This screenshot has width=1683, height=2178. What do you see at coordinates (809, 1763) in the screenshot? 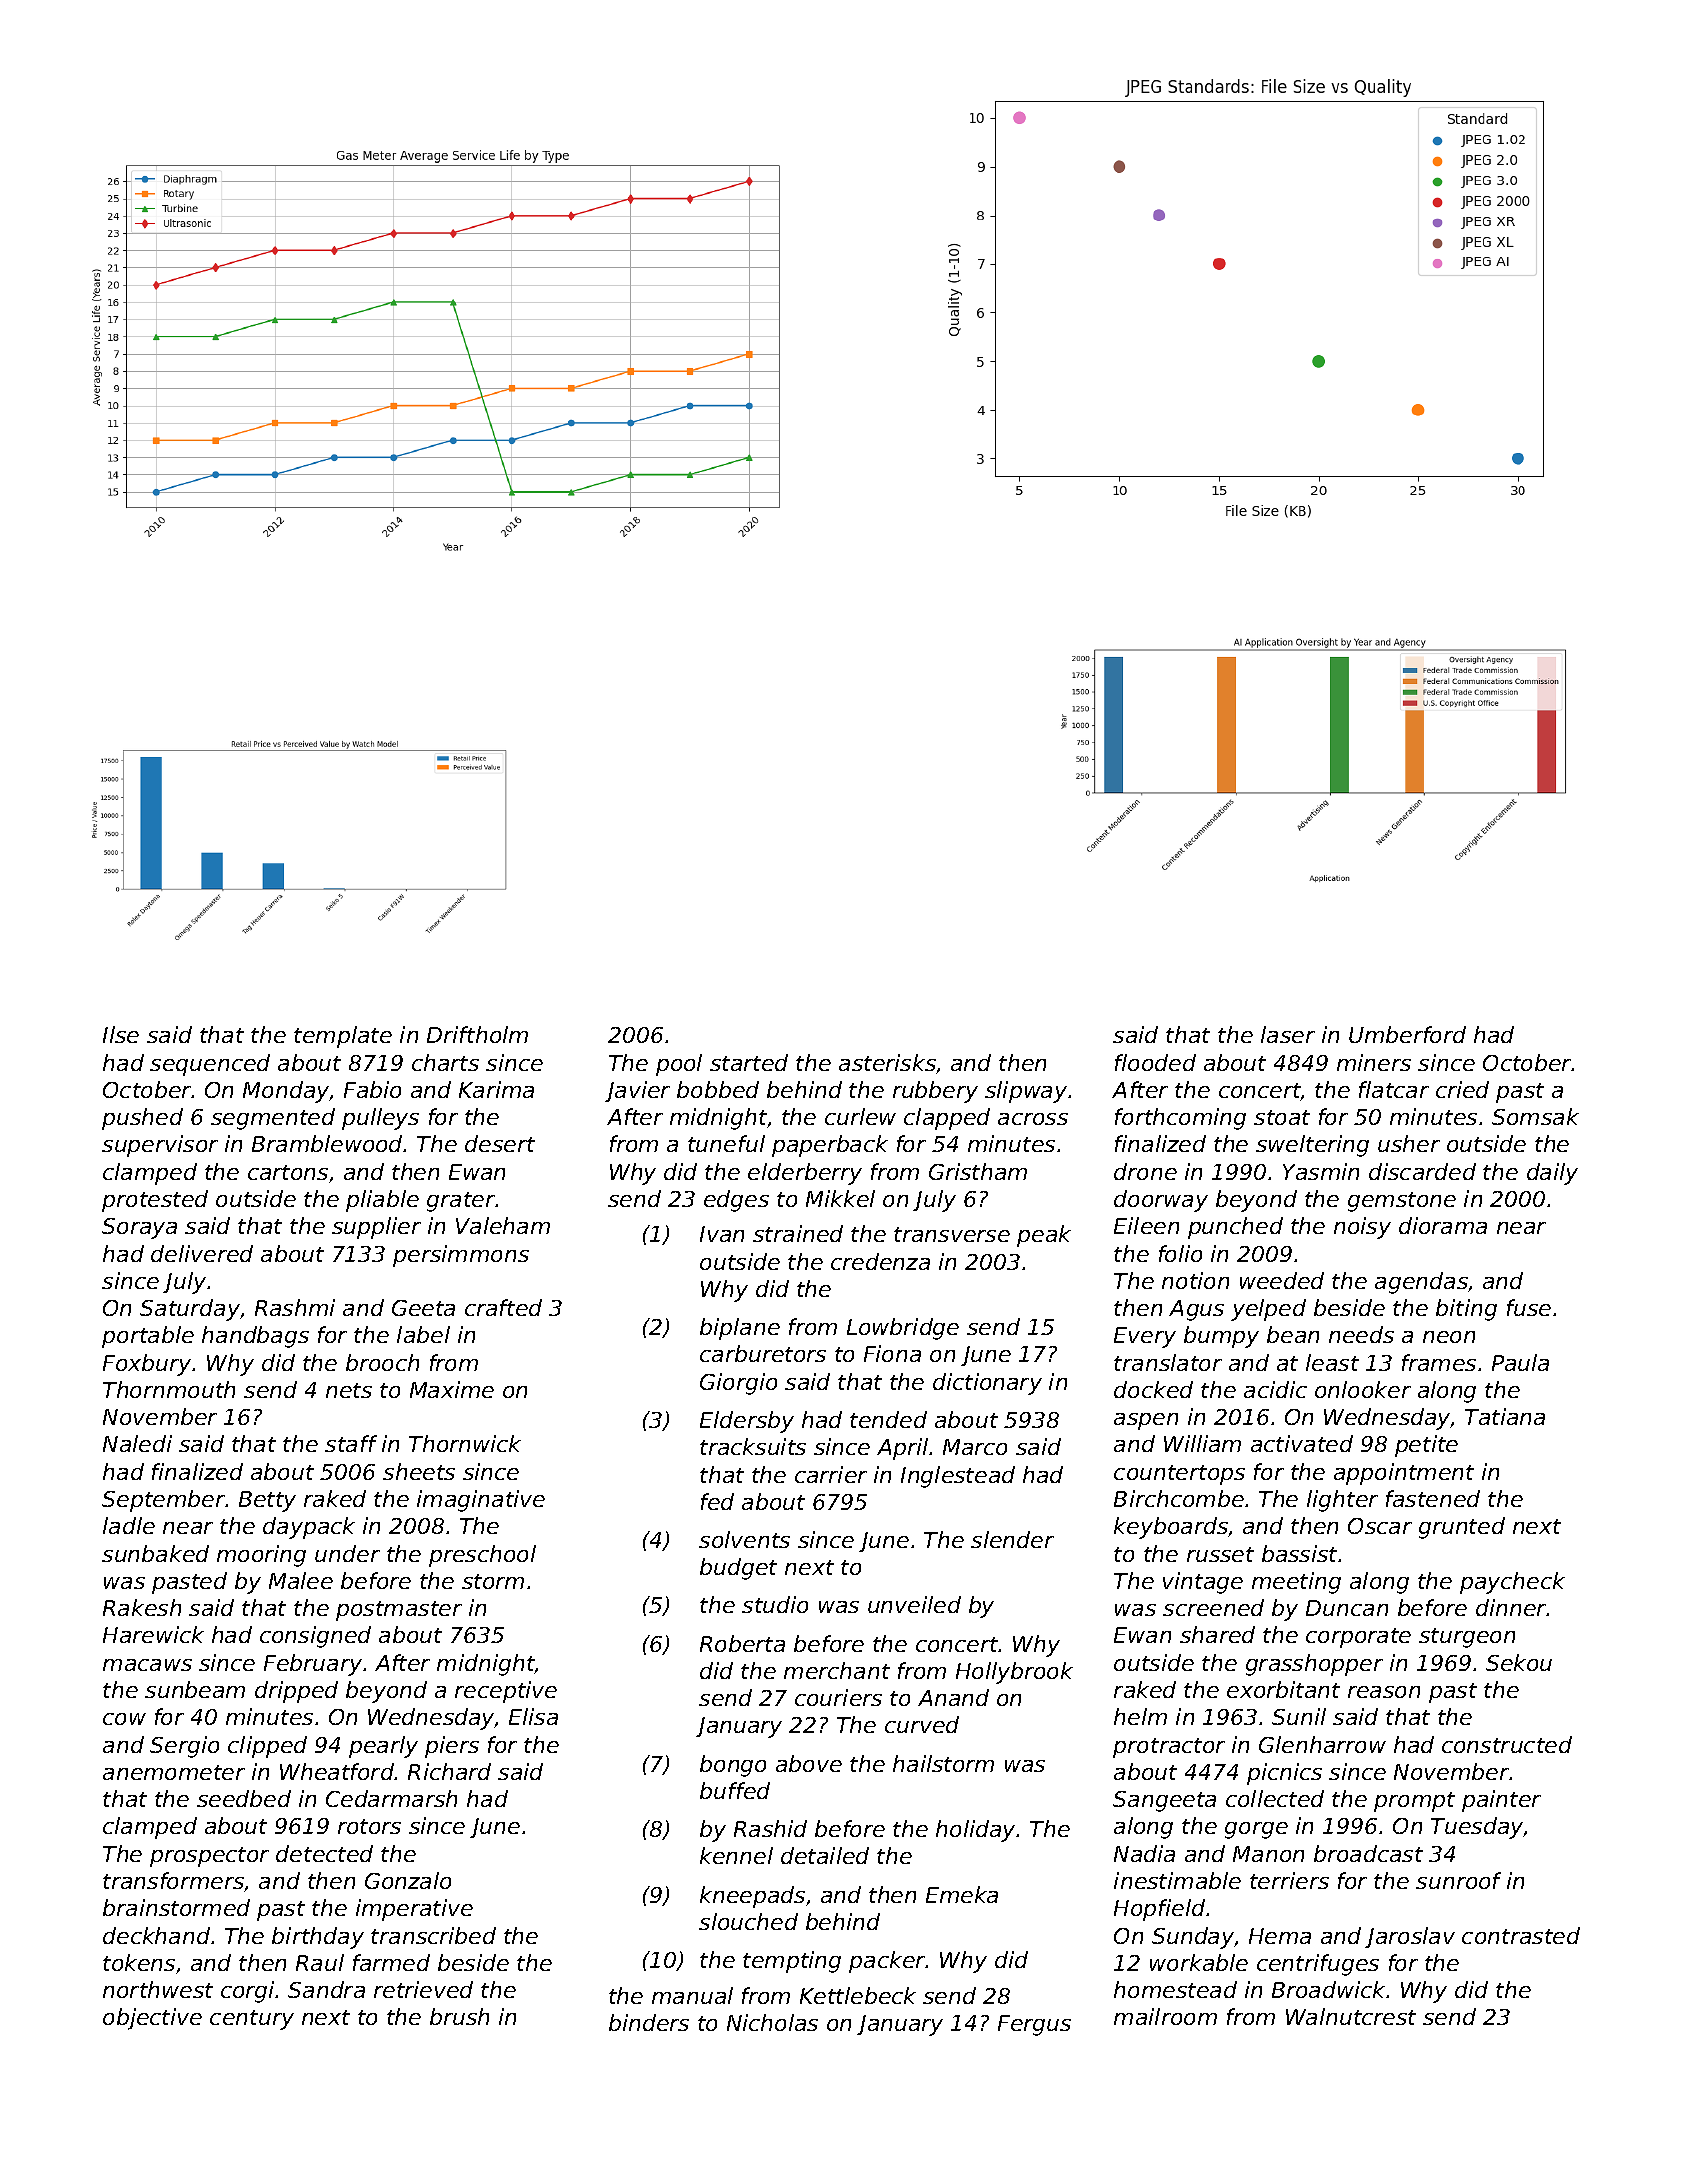
I see `above` at bounding box center [809, 1763].
